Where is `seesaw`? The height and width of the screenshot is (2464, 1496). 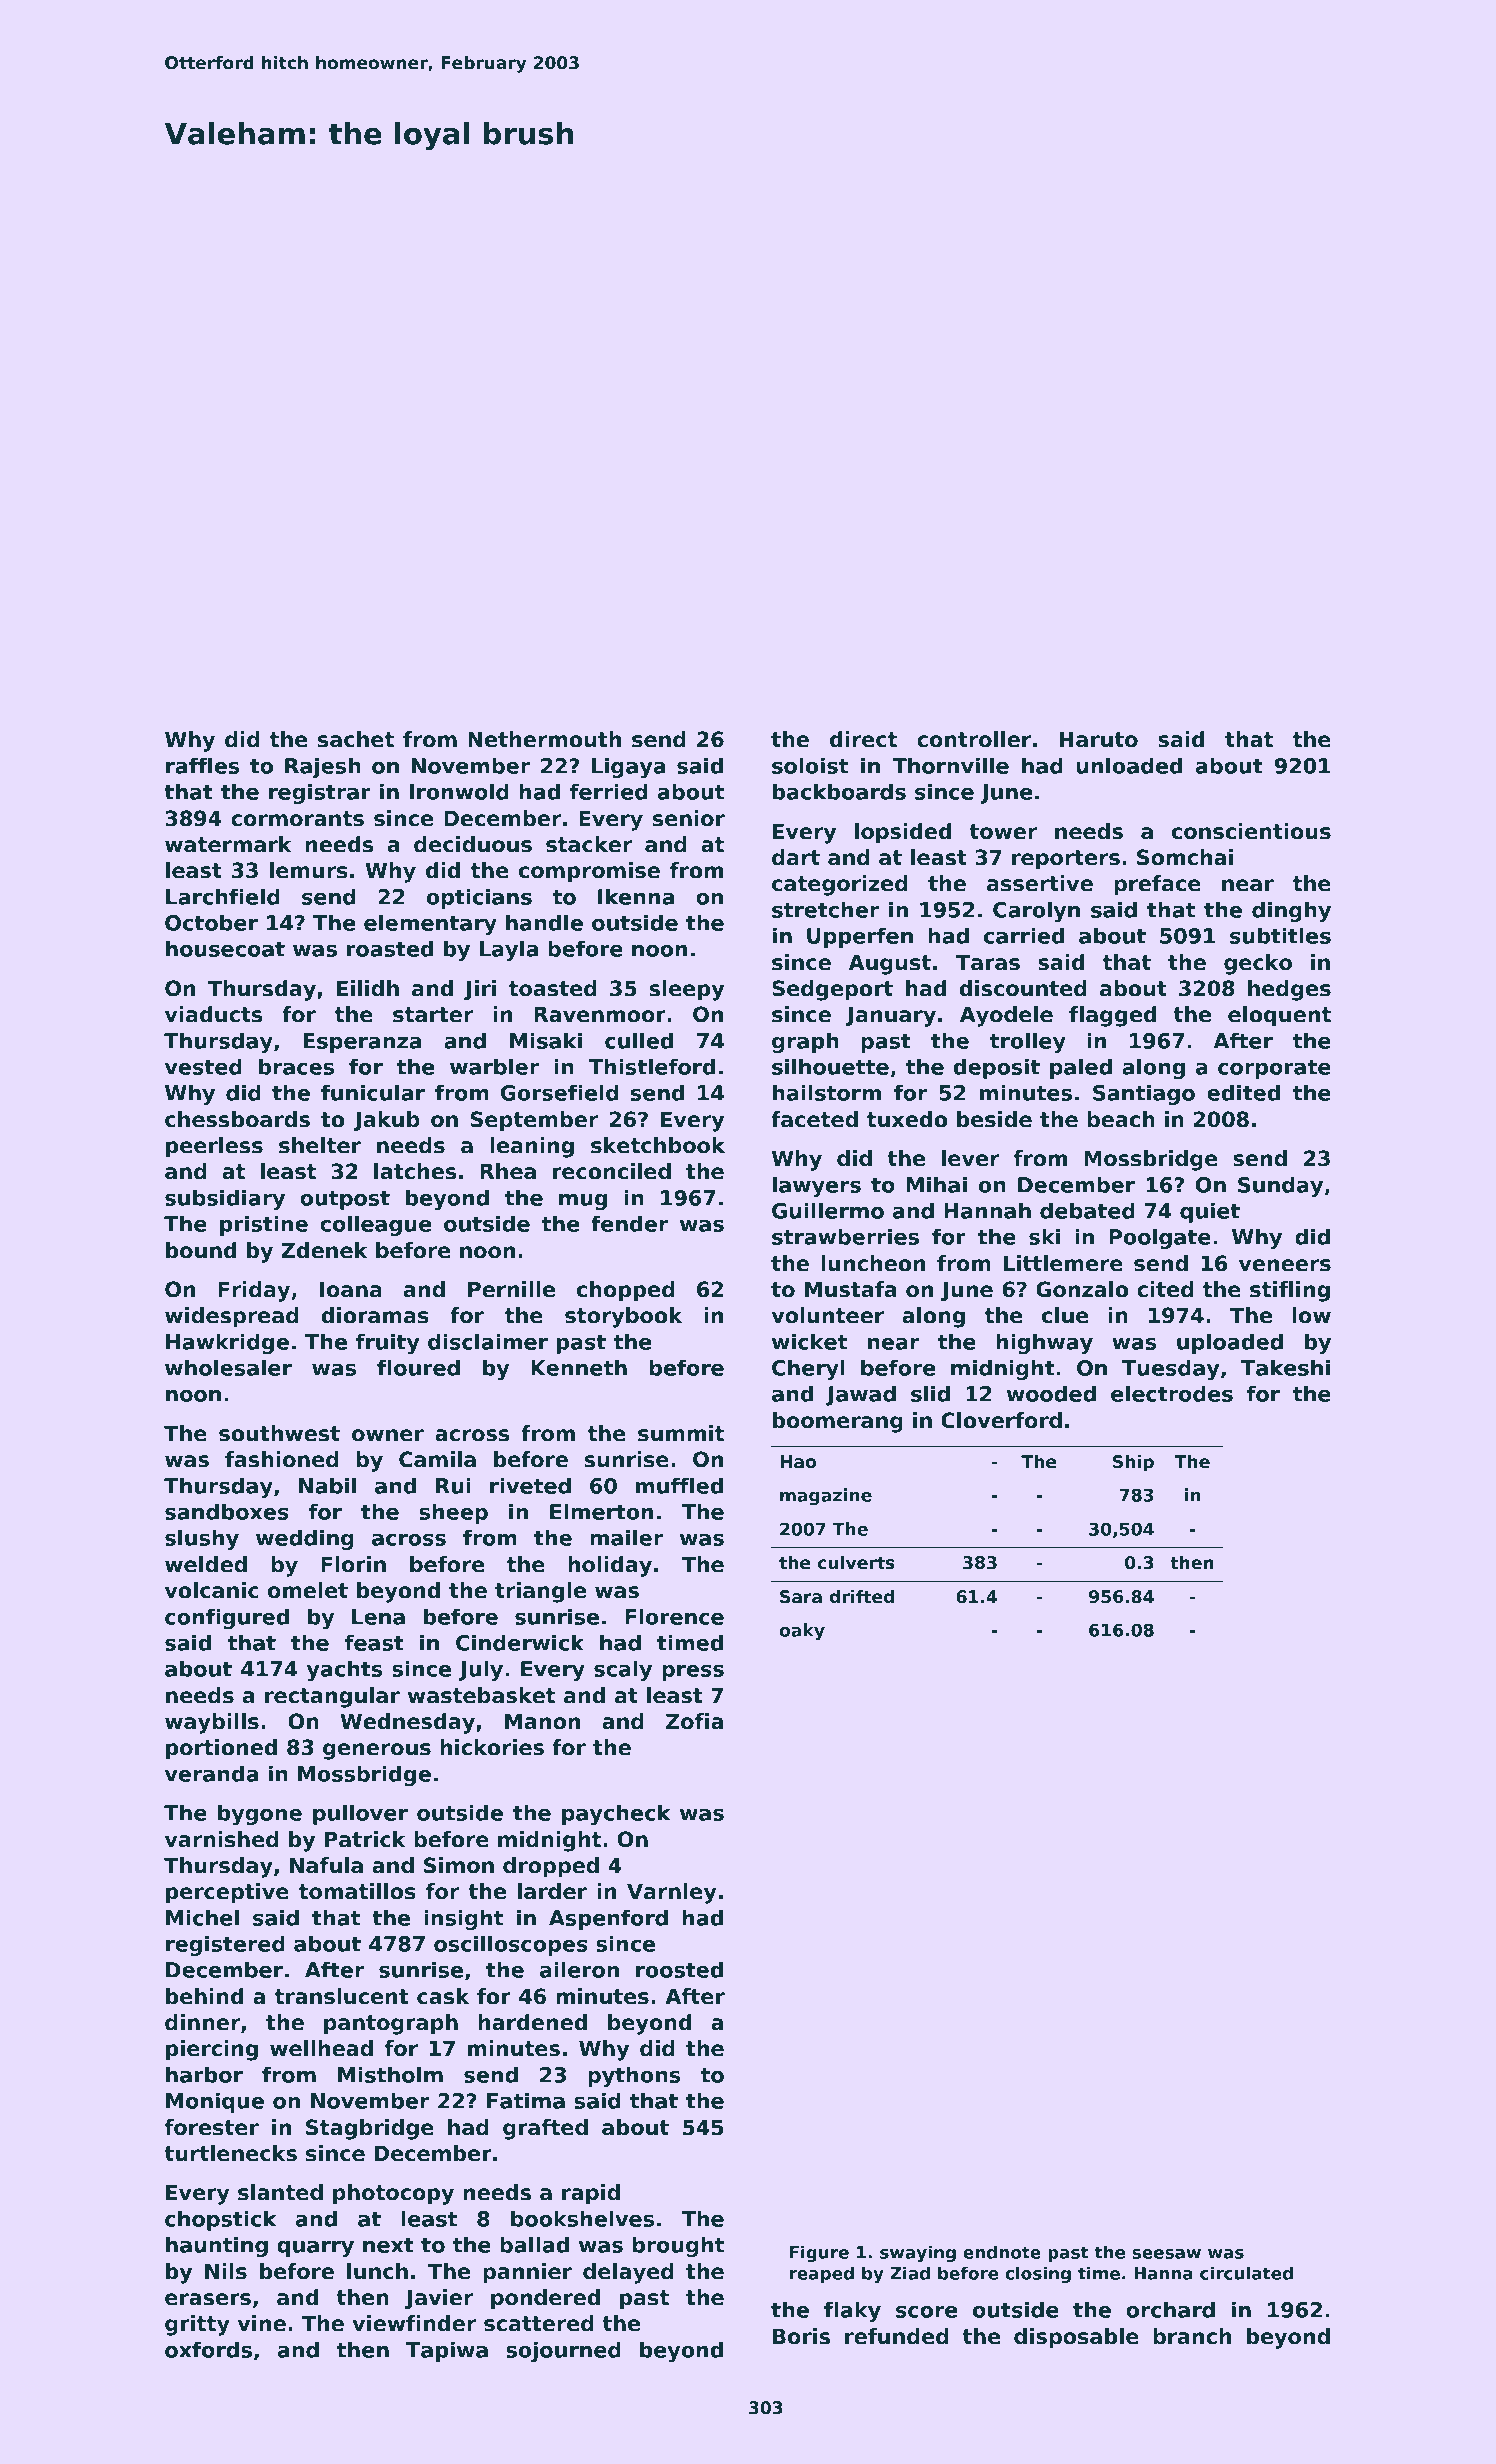 seesaw is located at coordinates (1166, 2254).
